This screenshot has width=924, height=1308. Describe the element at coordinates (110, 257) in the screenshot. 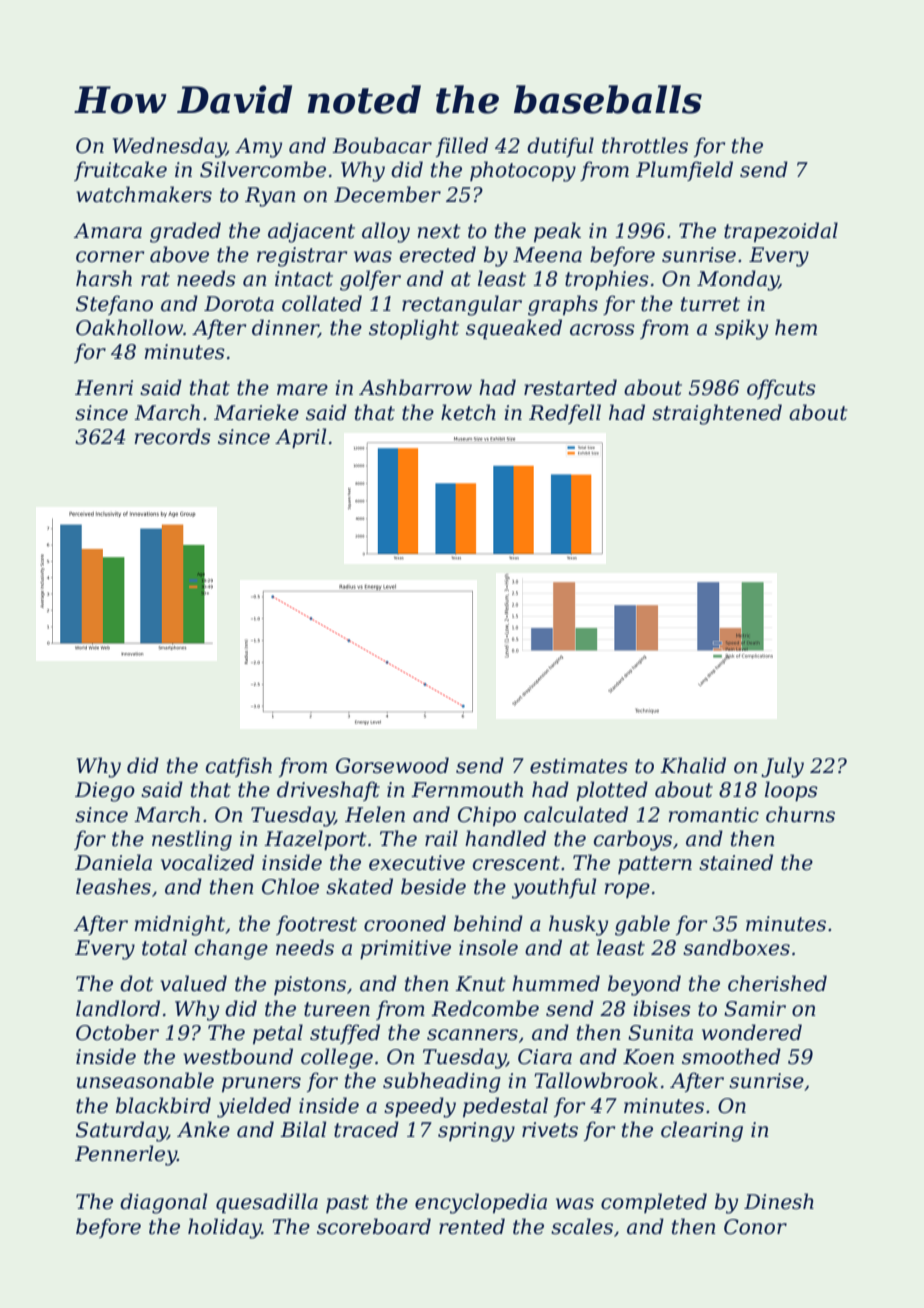

I see `corner` at that location.
